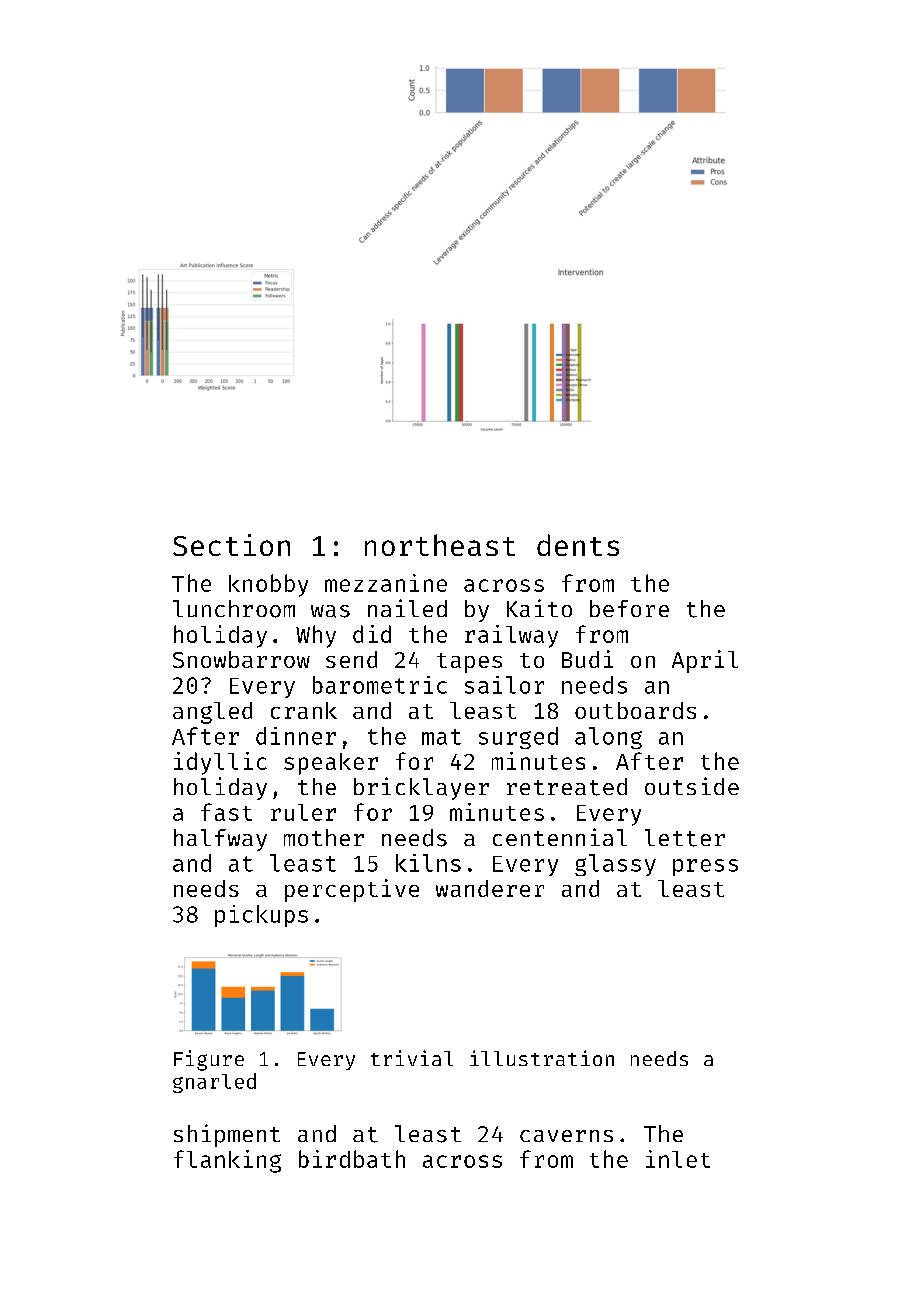 The height and width of the screenshot is (1311, 924). I want to click on before, so click(629, 608).
